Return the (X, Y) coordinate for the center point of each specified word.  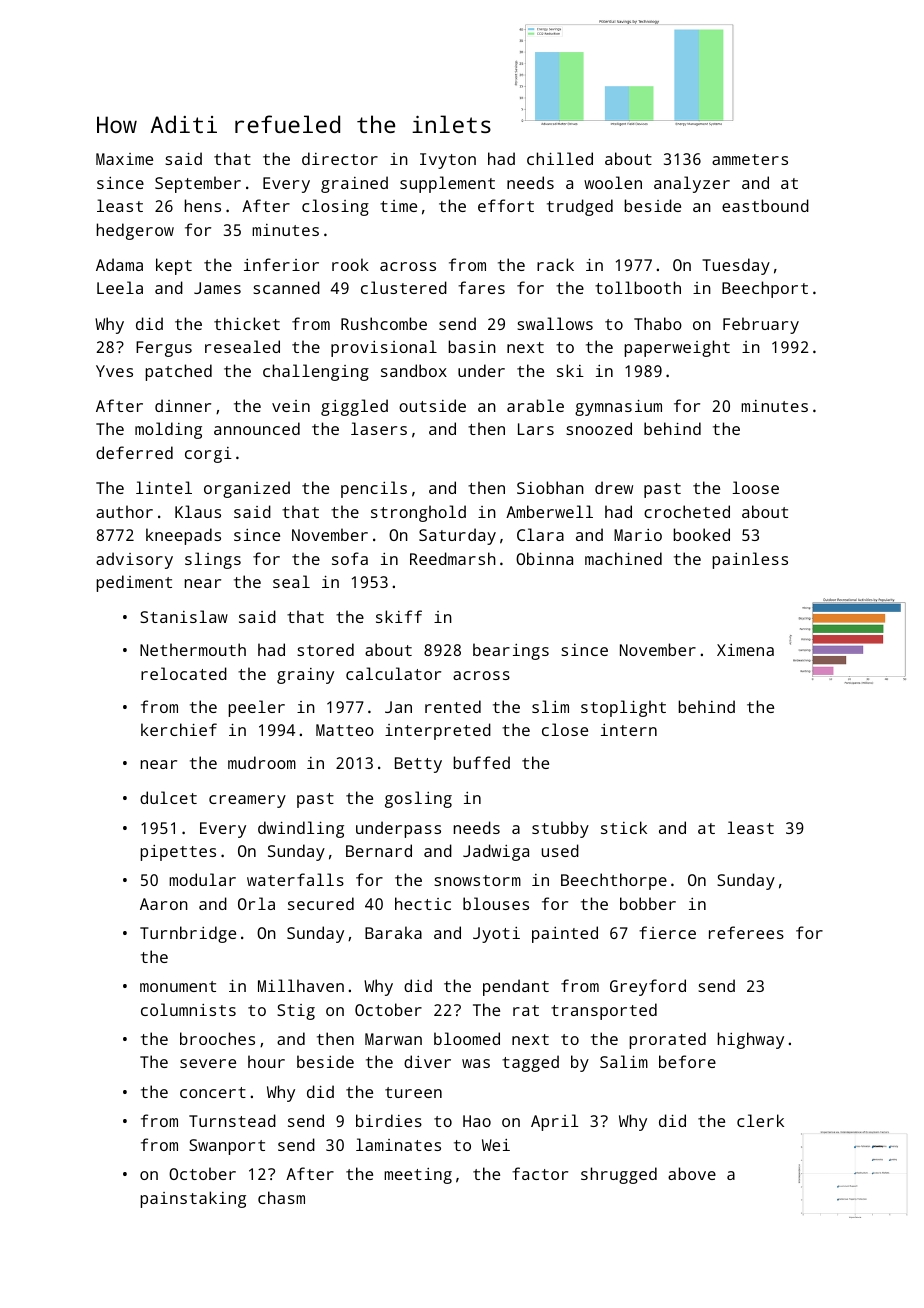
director (340, 158)
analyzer (692, 184)
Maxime (124, 159)
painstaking (193, 1199)
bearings (511, 651)
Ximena (745, 650)
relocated (184, 673)
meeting (418, 1176)
